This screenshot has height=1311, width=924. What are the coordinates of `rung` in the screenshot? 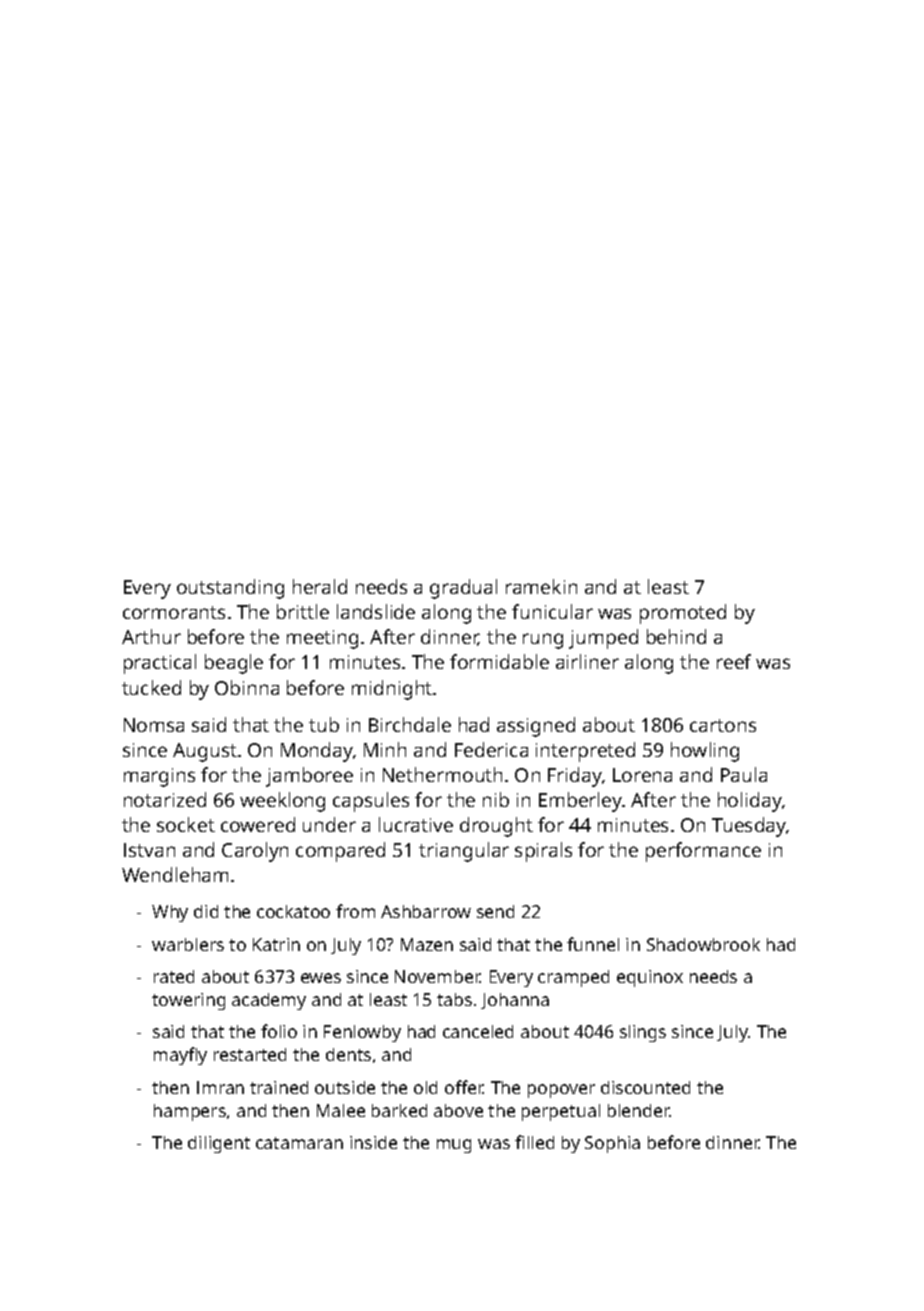 It's located at (543, 641).
